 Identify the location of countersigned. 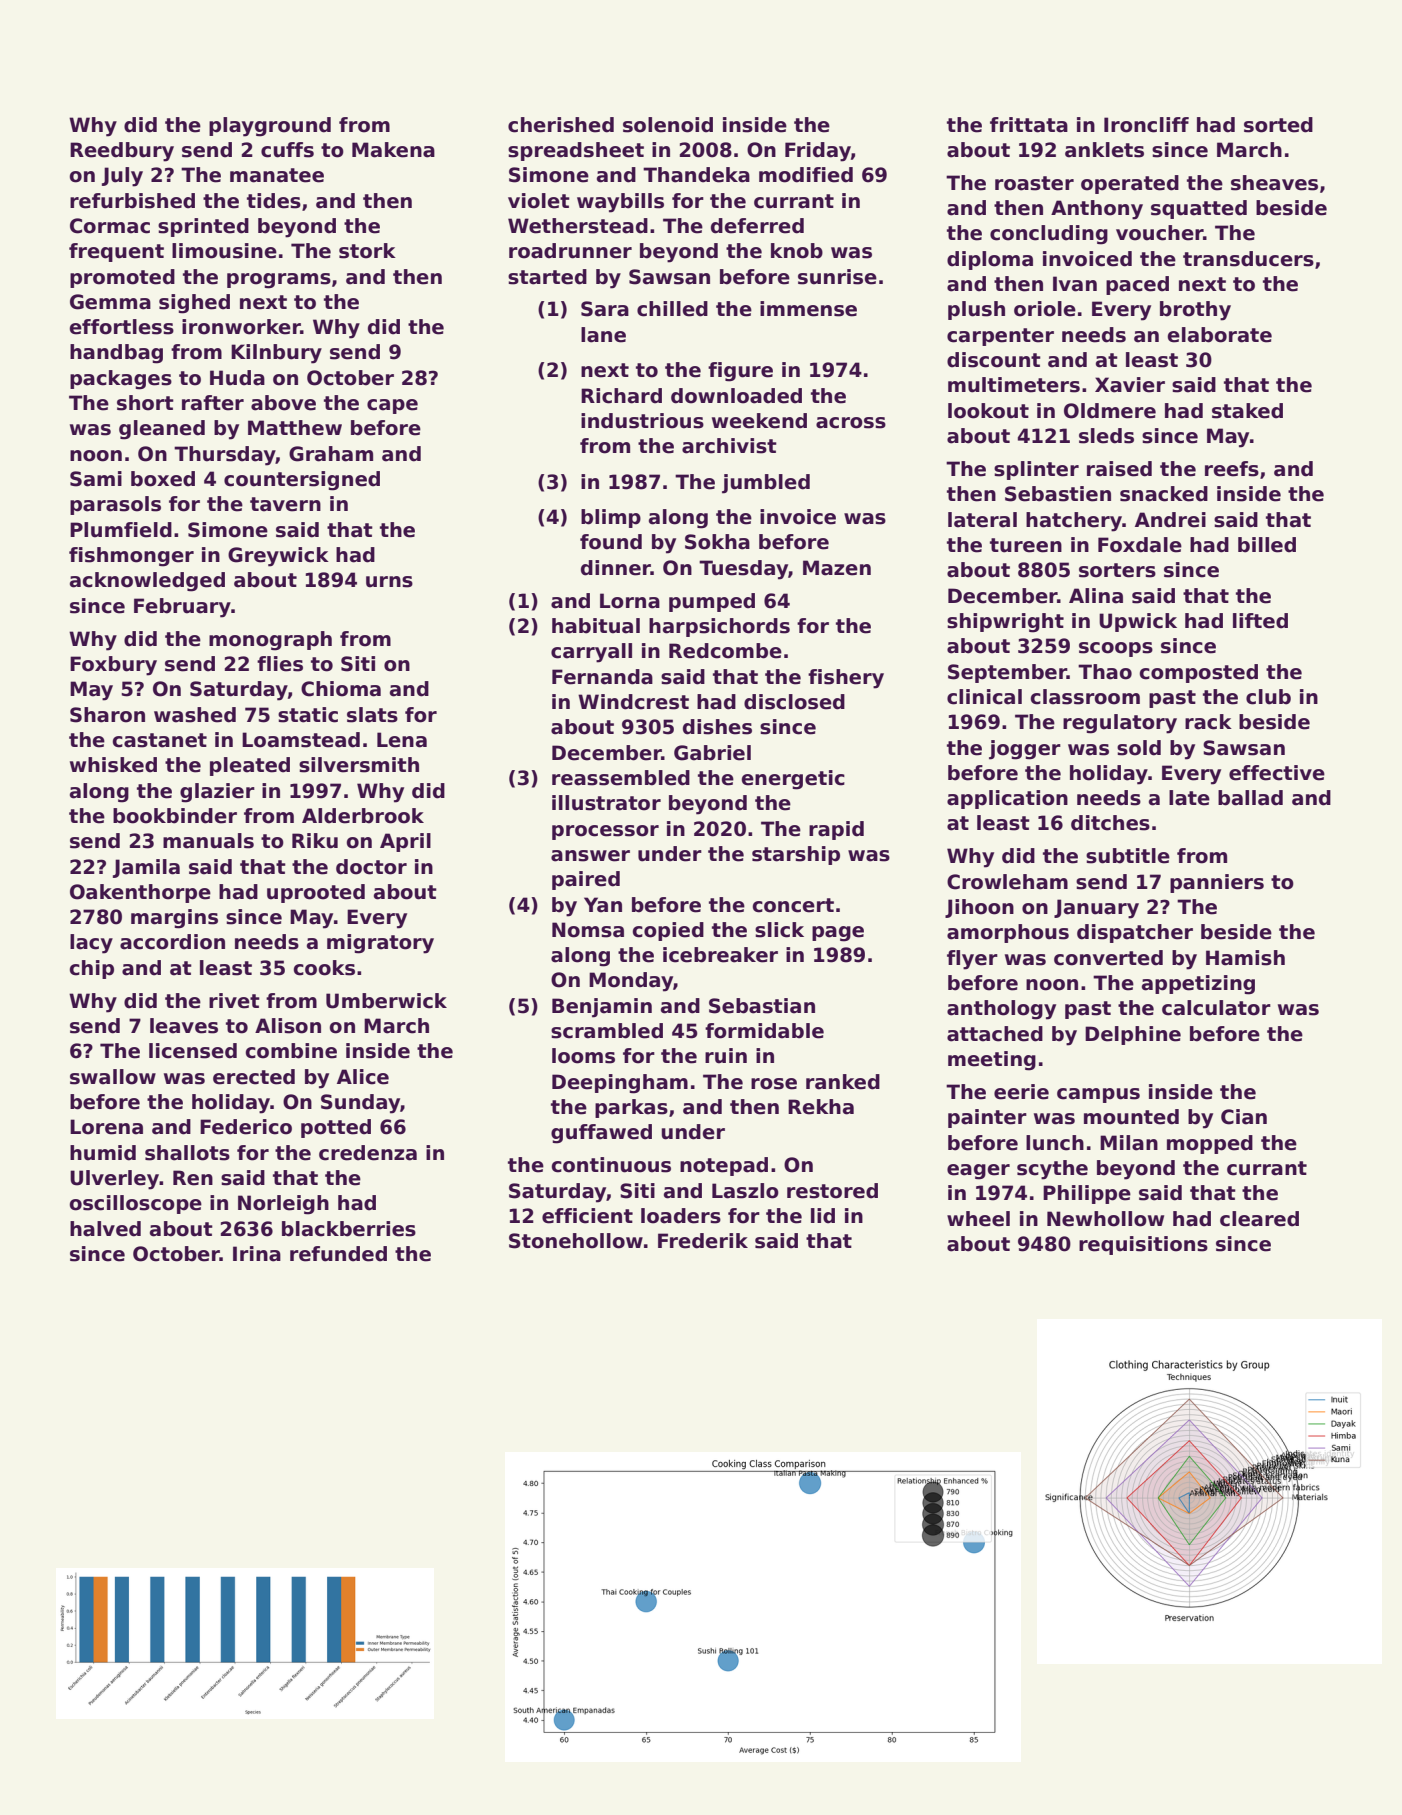
(302, 481).
